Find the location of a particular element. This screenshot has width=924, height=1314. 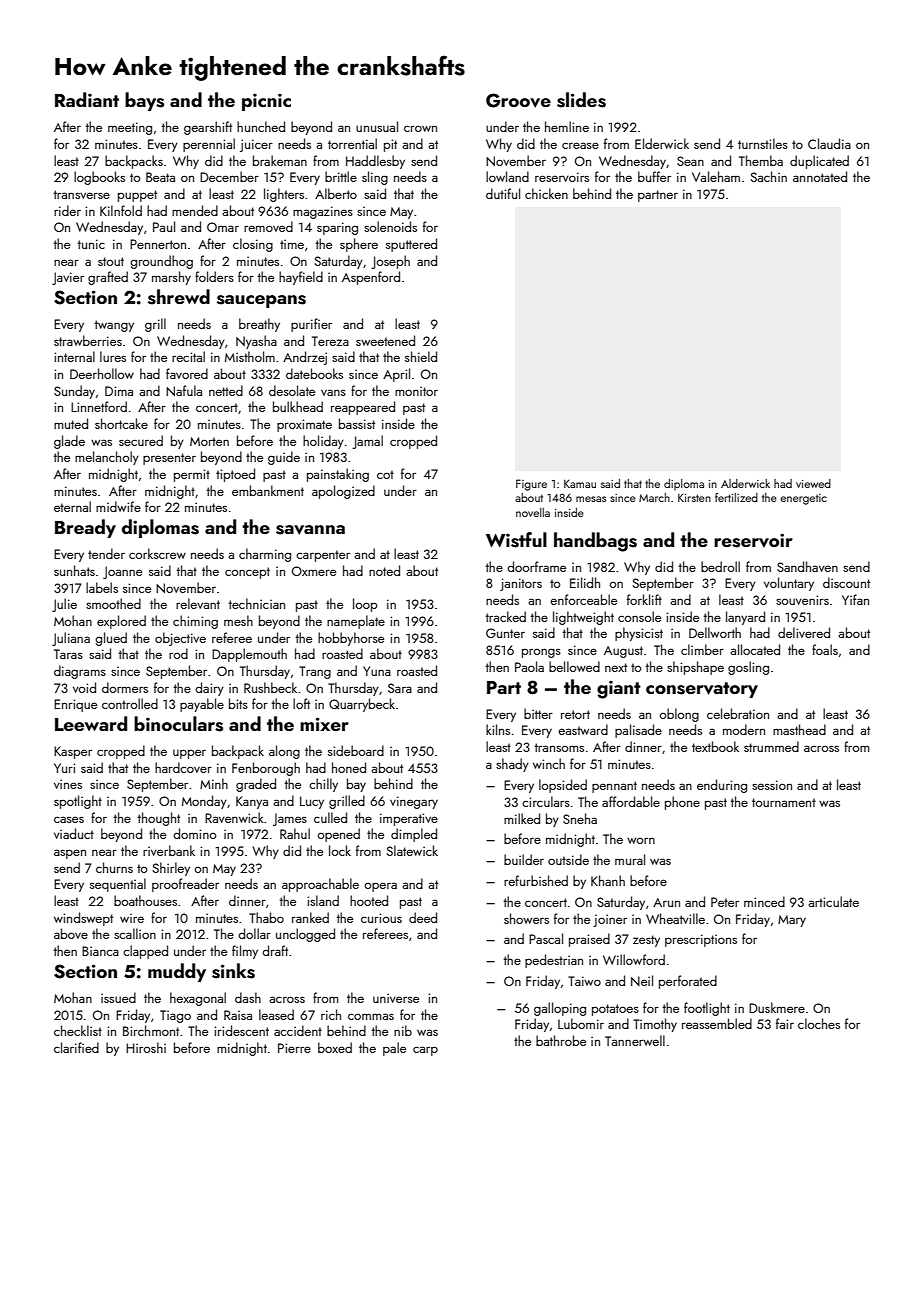

Radiant is located at coordinates (87, 99).
